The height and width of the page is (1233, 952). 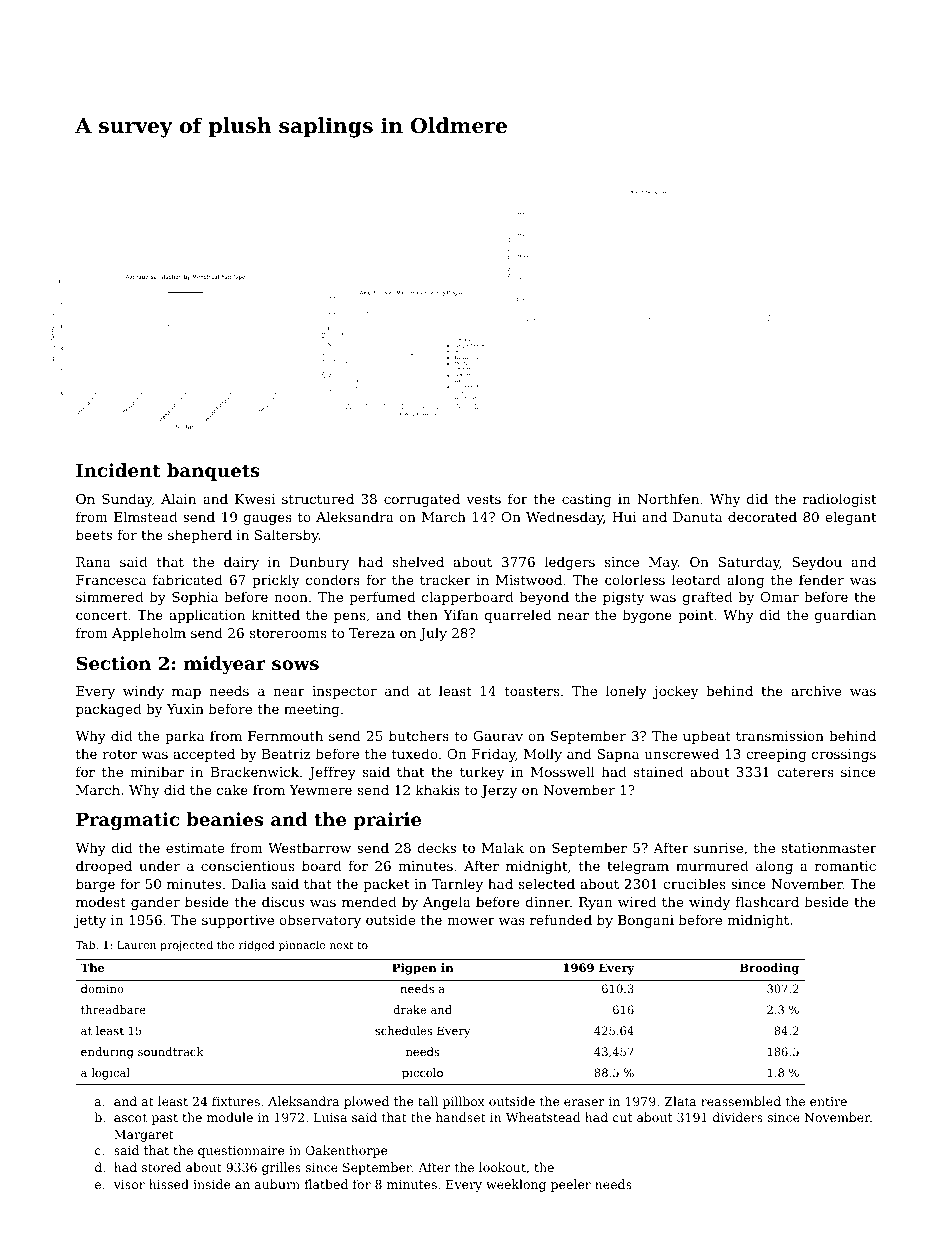 What do you see at coordinates (532, 691) in the page?
I see `toasters` at bounding box center [532, 691].
